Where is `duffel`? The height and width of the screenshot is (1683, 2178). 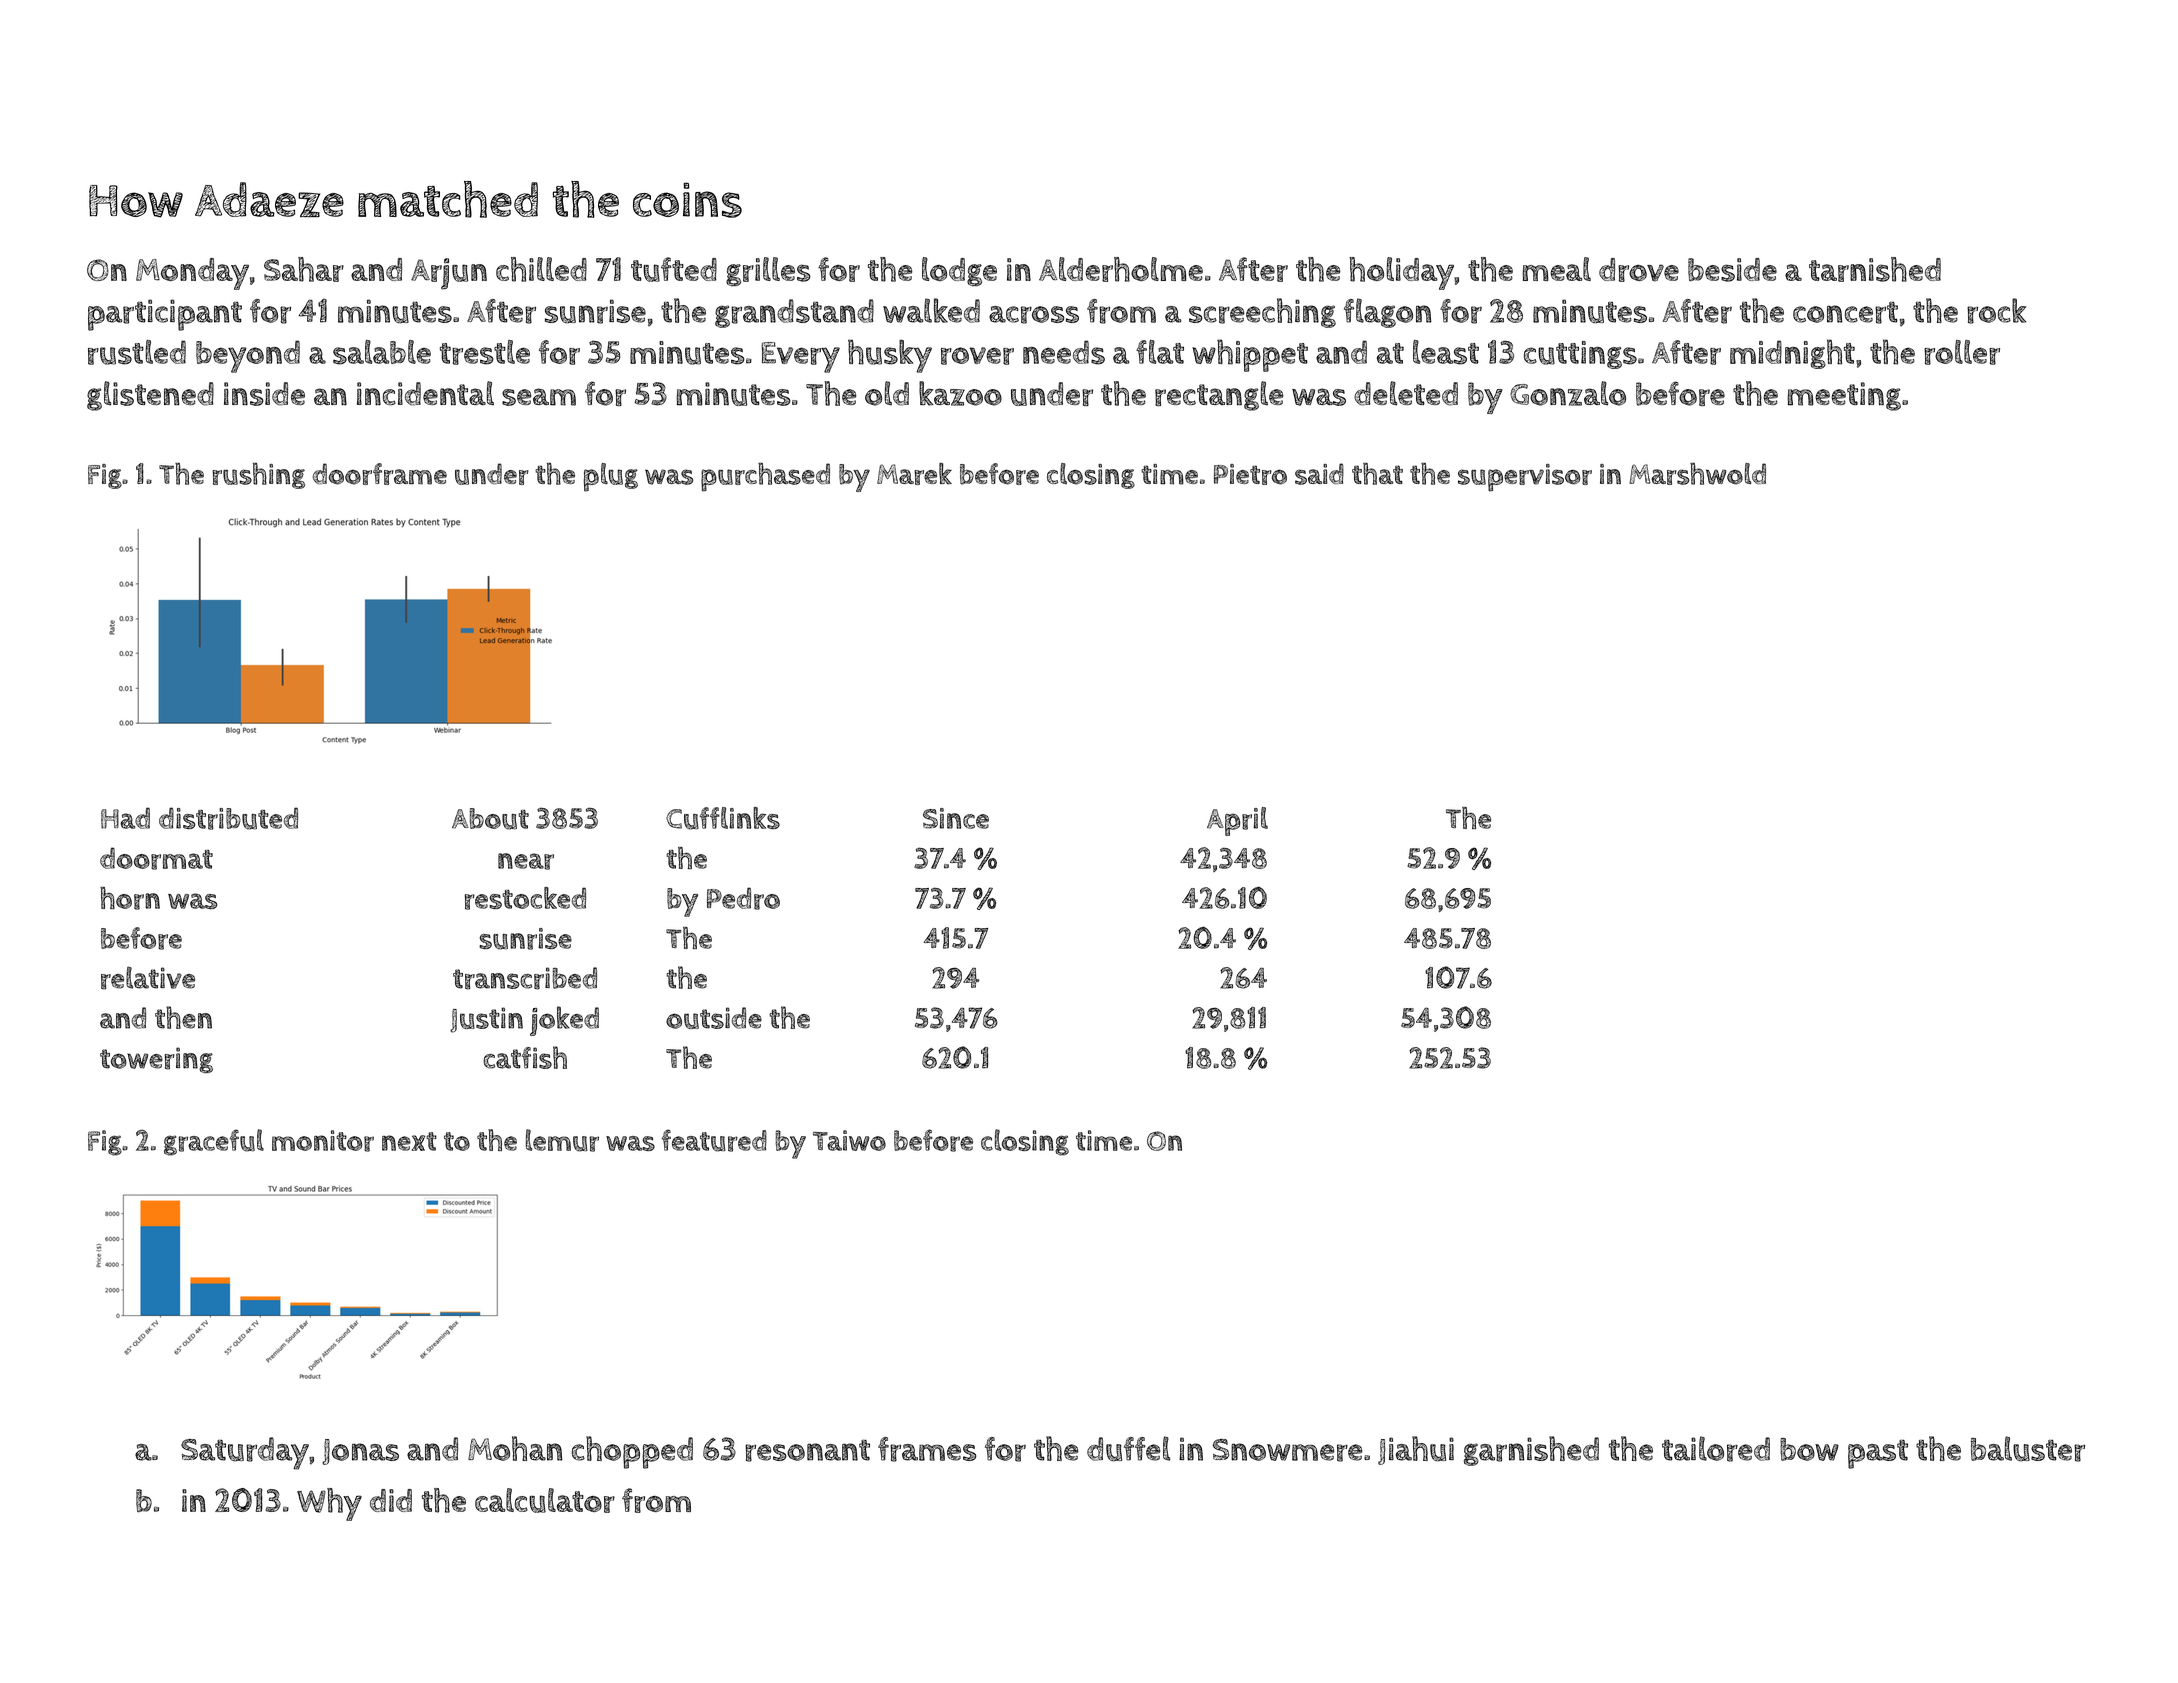 duffel is located at coordinates (1128, 1449).
